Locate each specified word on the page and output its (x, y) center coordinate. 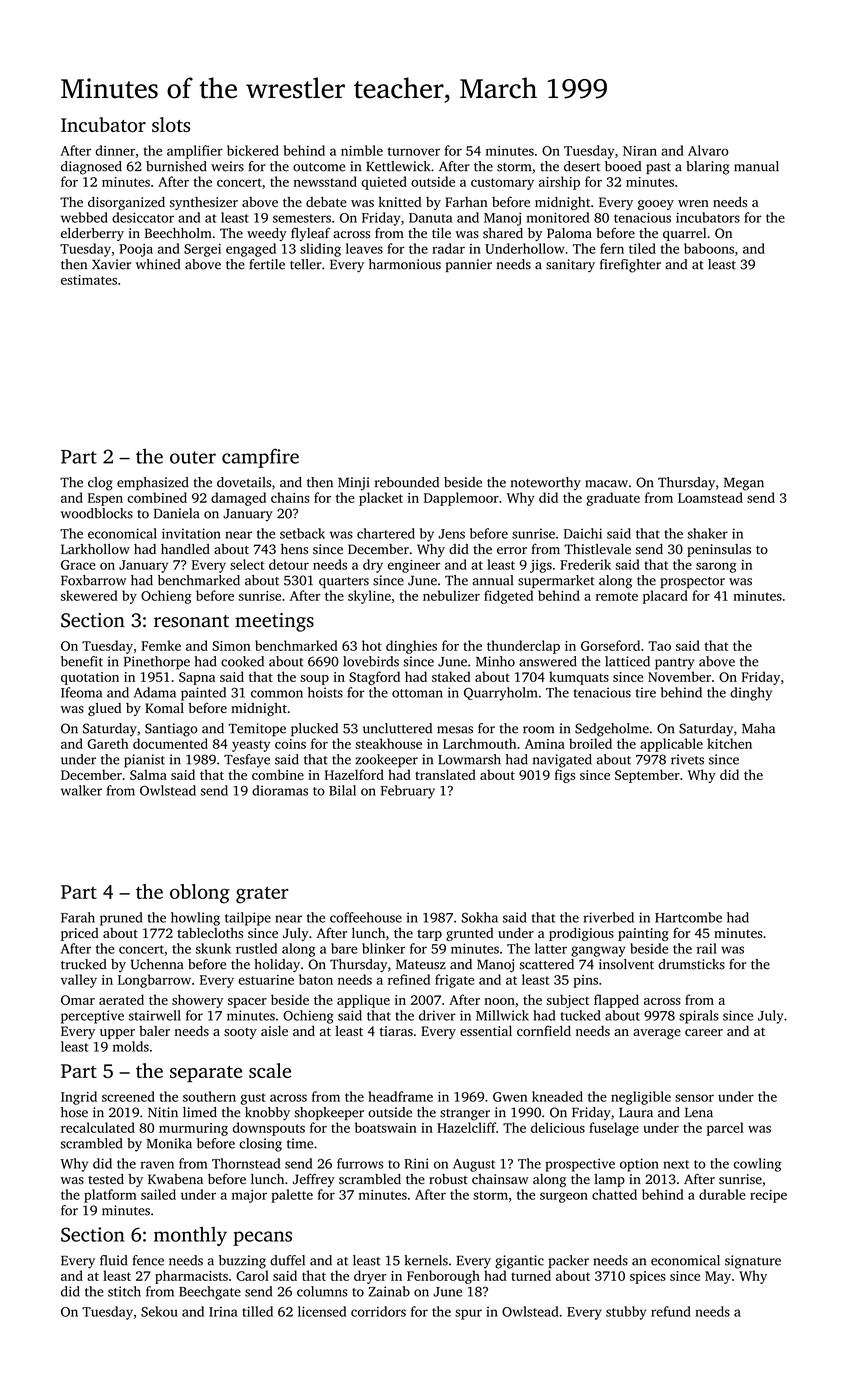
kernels (426, 1260)
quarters (344, 582)
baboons (709, 248)
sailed (158, 1194)
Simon (231, 646)
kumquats (579, 678)
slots (171, 124)
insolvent (626, 964)
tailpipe (248, 919)
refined (409, 979)
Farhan (466, 202)
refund (671, 1311)
